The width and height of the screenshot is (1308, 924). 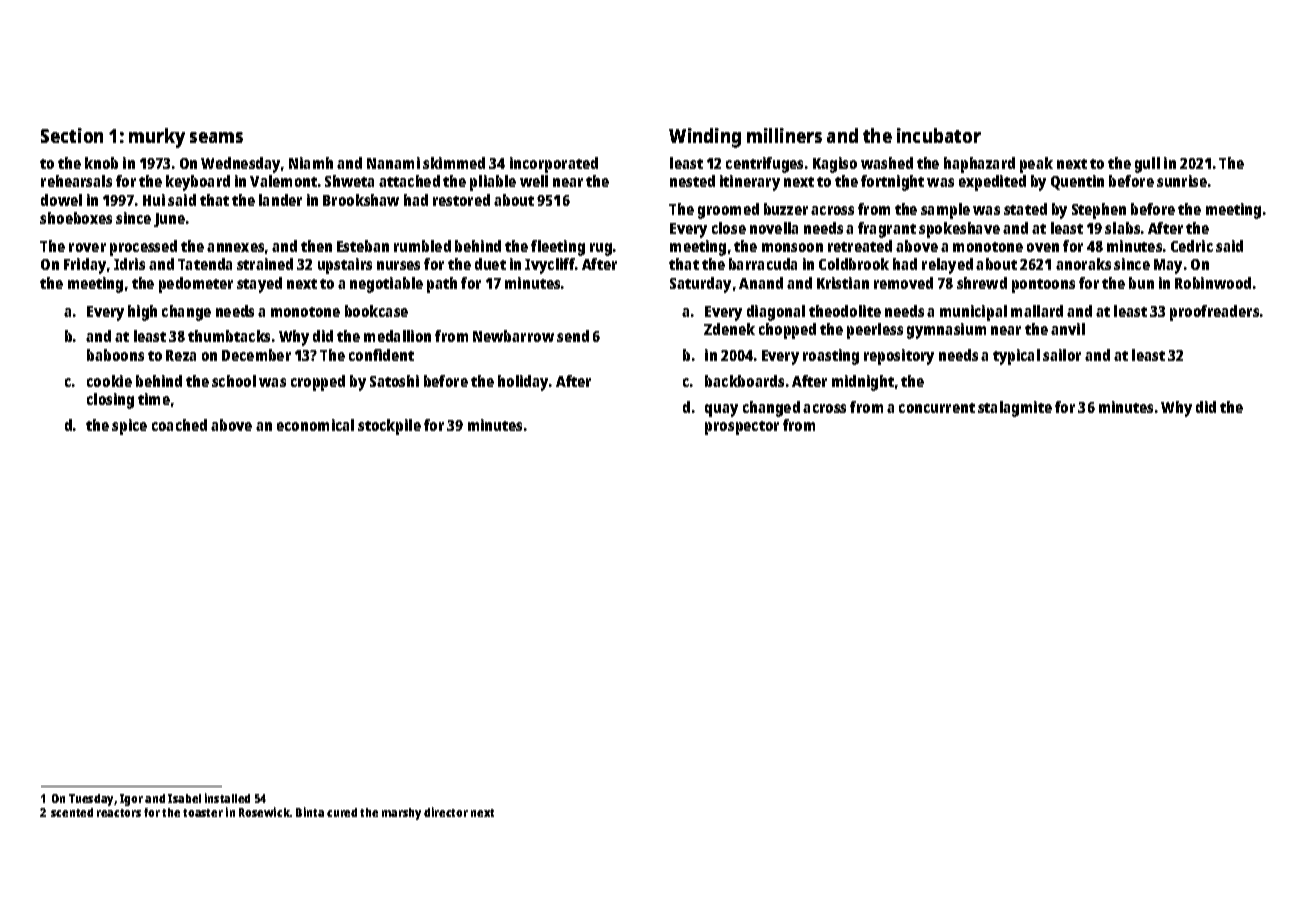 What do you see at coordinates (446, 812) in the screenshot?
I see `director` at bounding box center [446, 812].
